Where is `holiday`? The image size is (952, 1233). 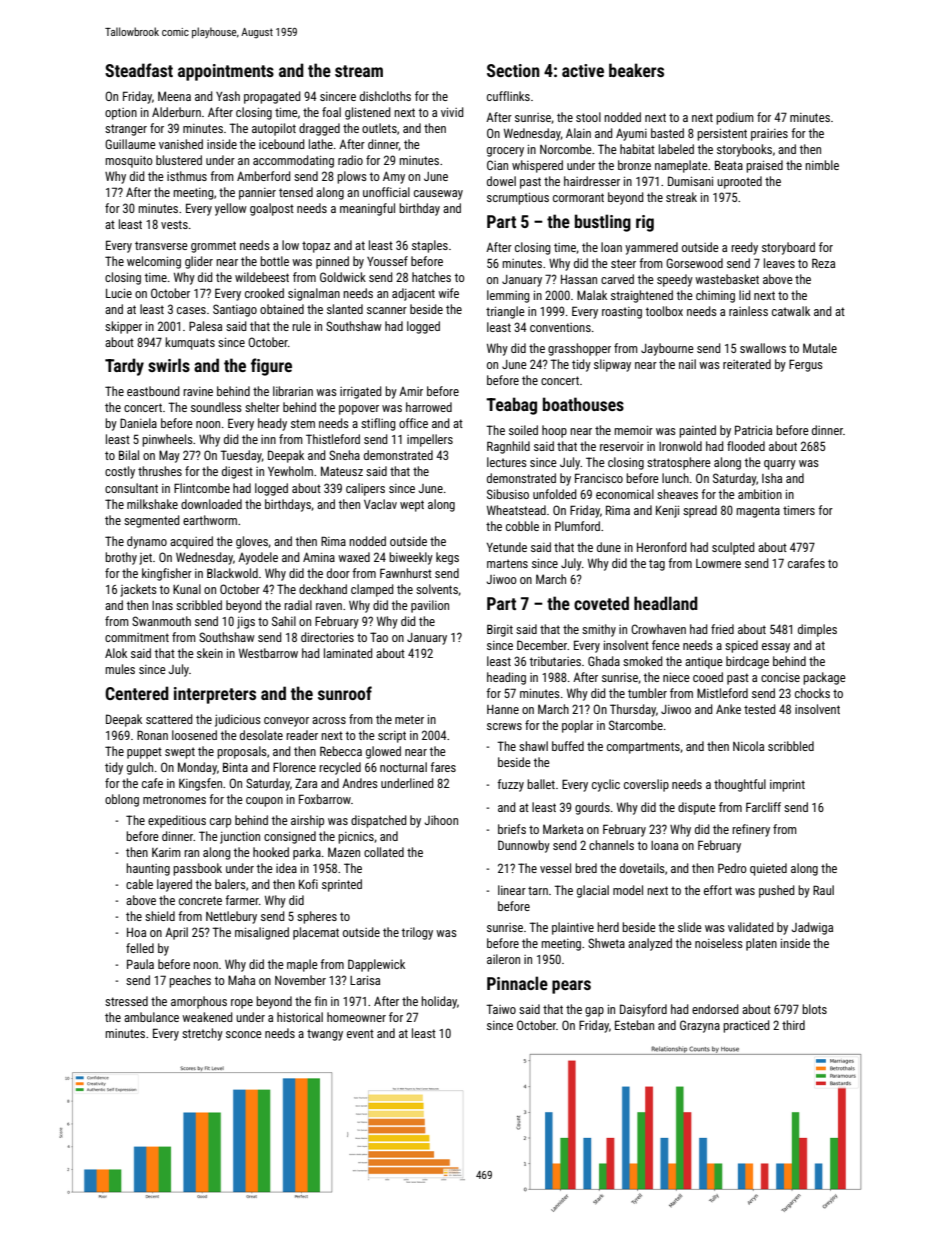
holiday is located at coordinates (439, 1002).
